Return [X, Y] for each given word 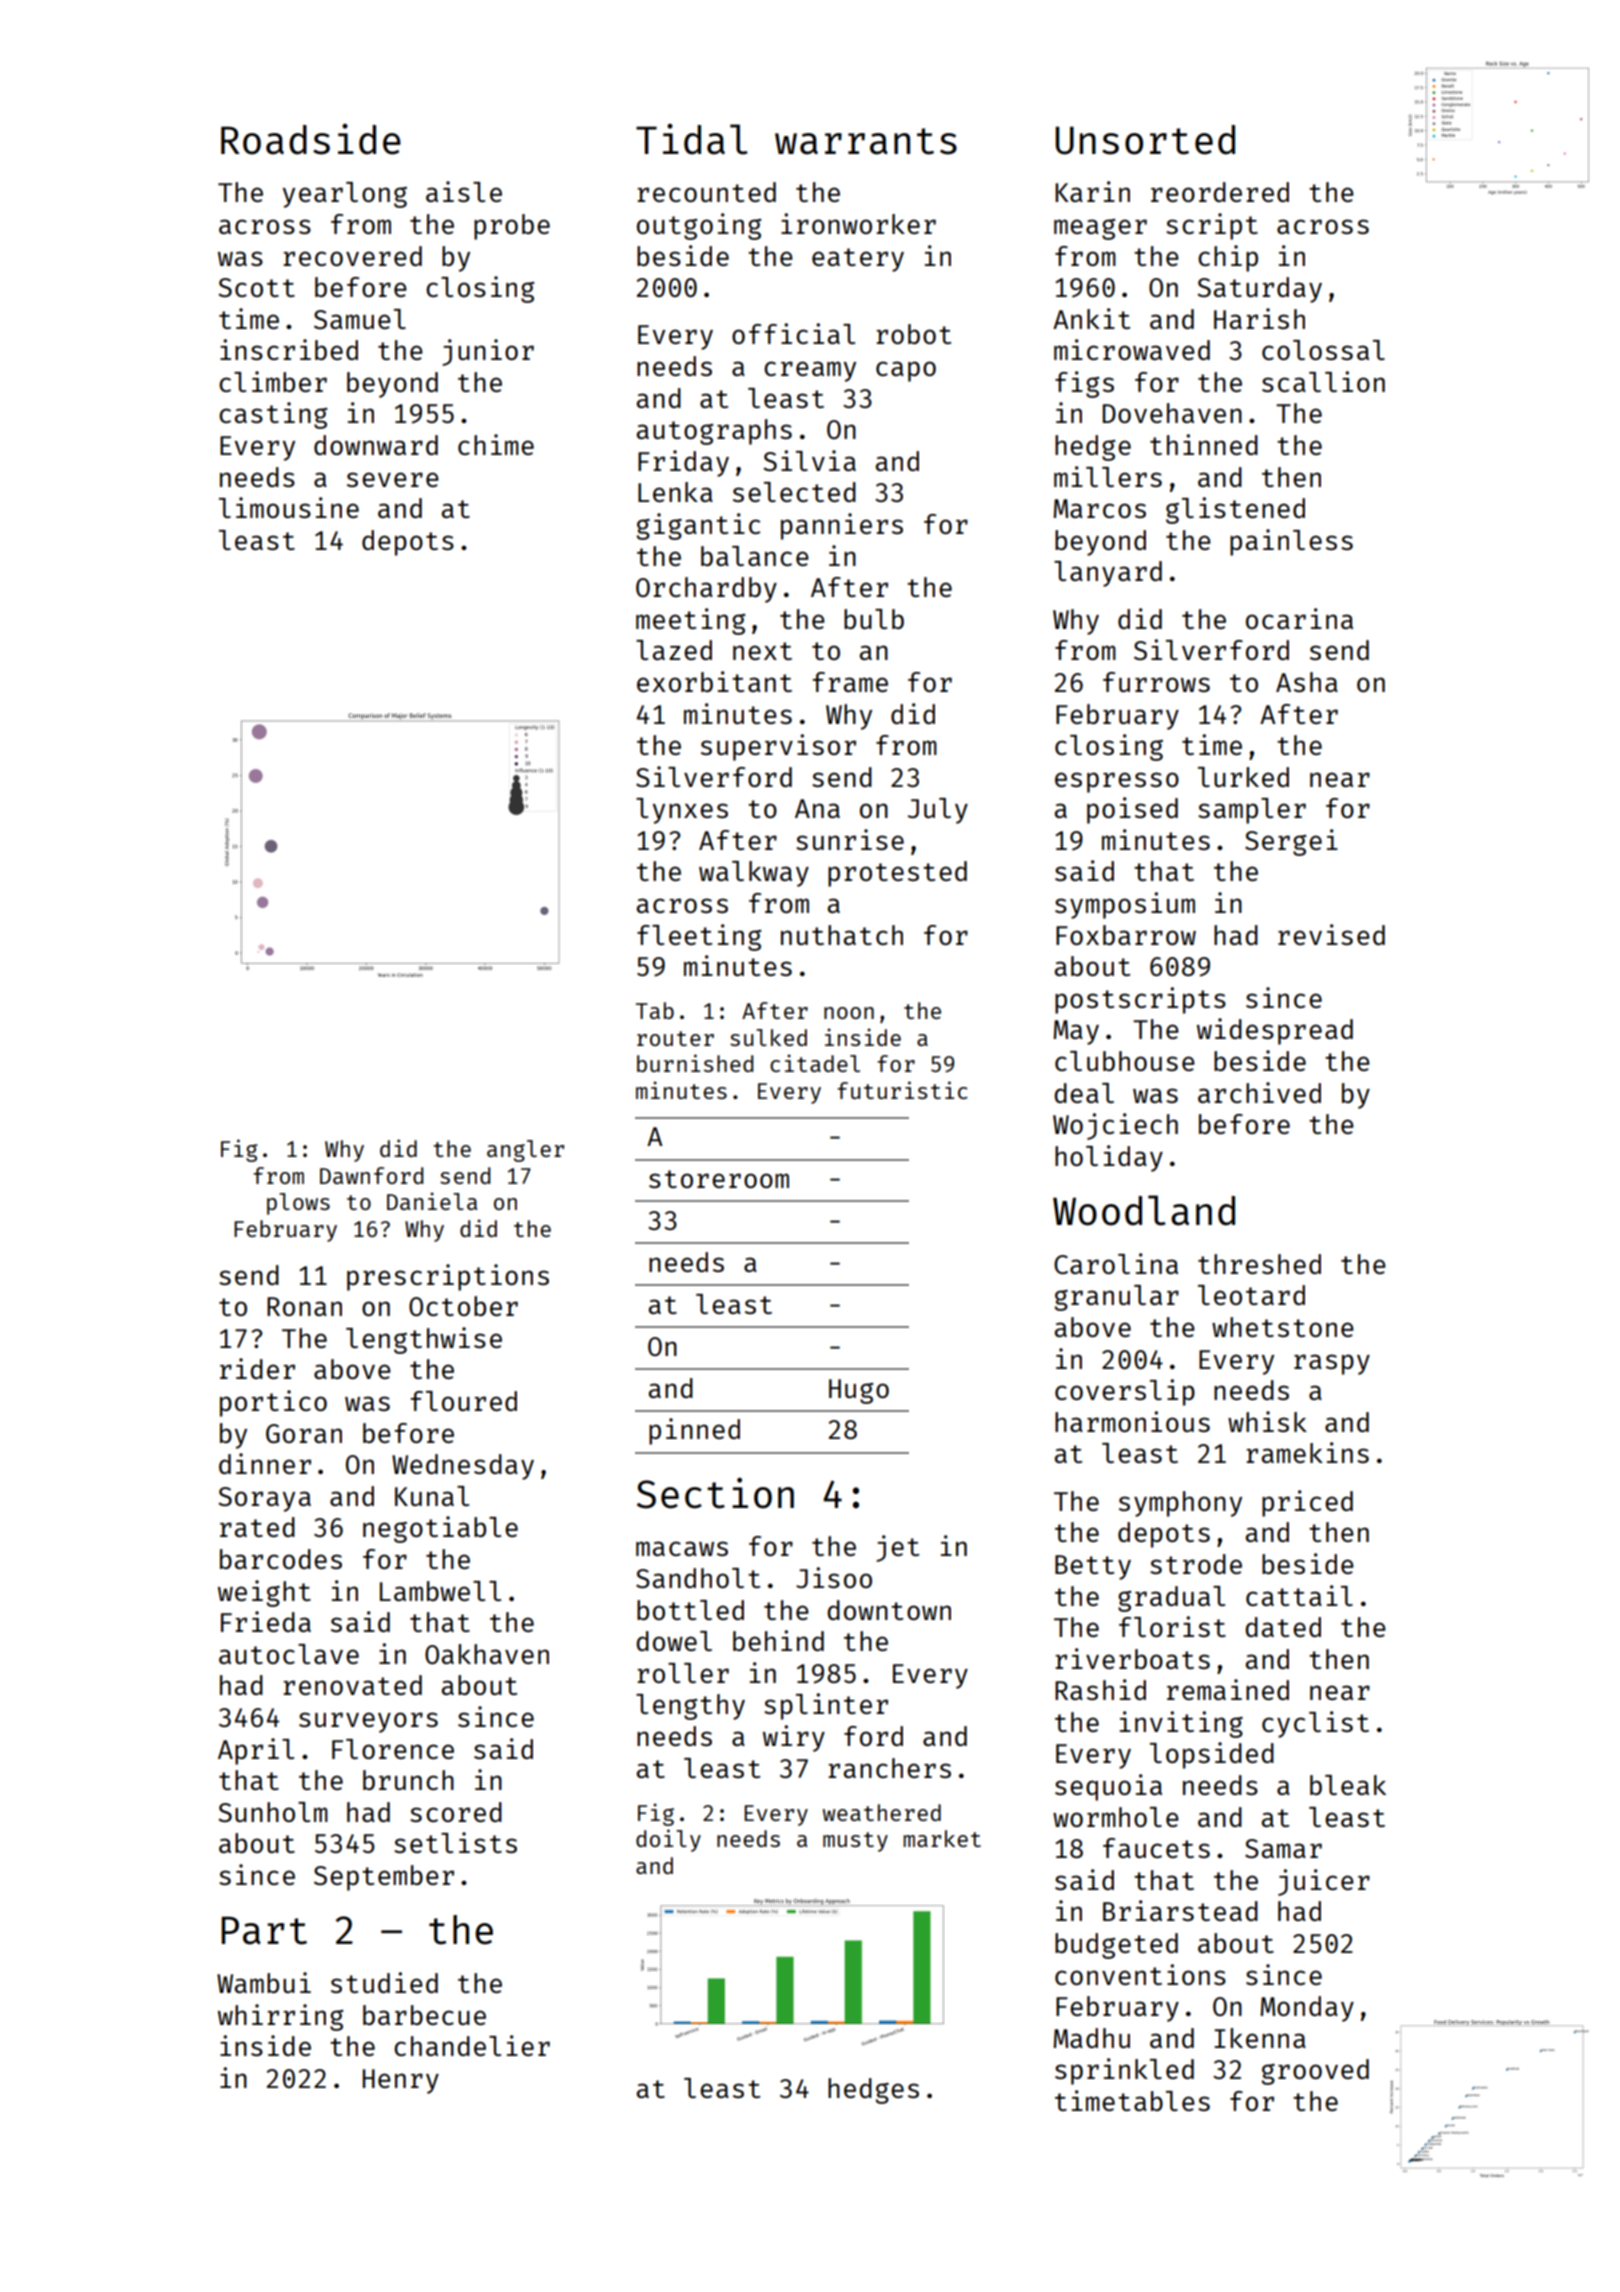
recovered [352, 256]
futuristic [902, 1090]
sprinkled [1124, 2071]
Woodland [1144, 1210]
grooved [1315, 2072]
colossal [1323, 350]
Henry [401, 2081]
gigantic [698, 526]
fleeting [699, 937]
